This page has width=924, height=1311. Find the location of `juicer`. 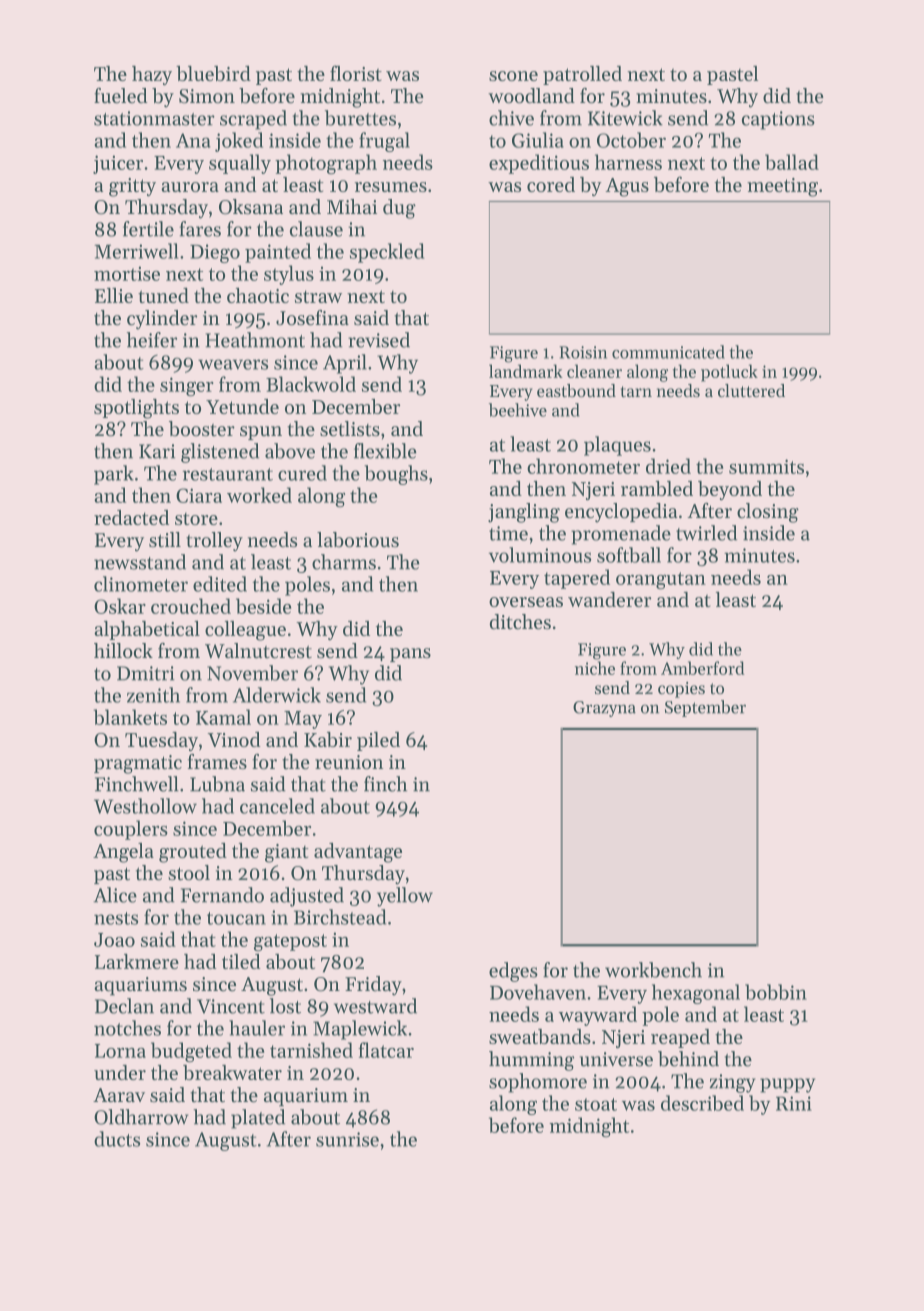

juicer is located at coordinates (118, 164).
